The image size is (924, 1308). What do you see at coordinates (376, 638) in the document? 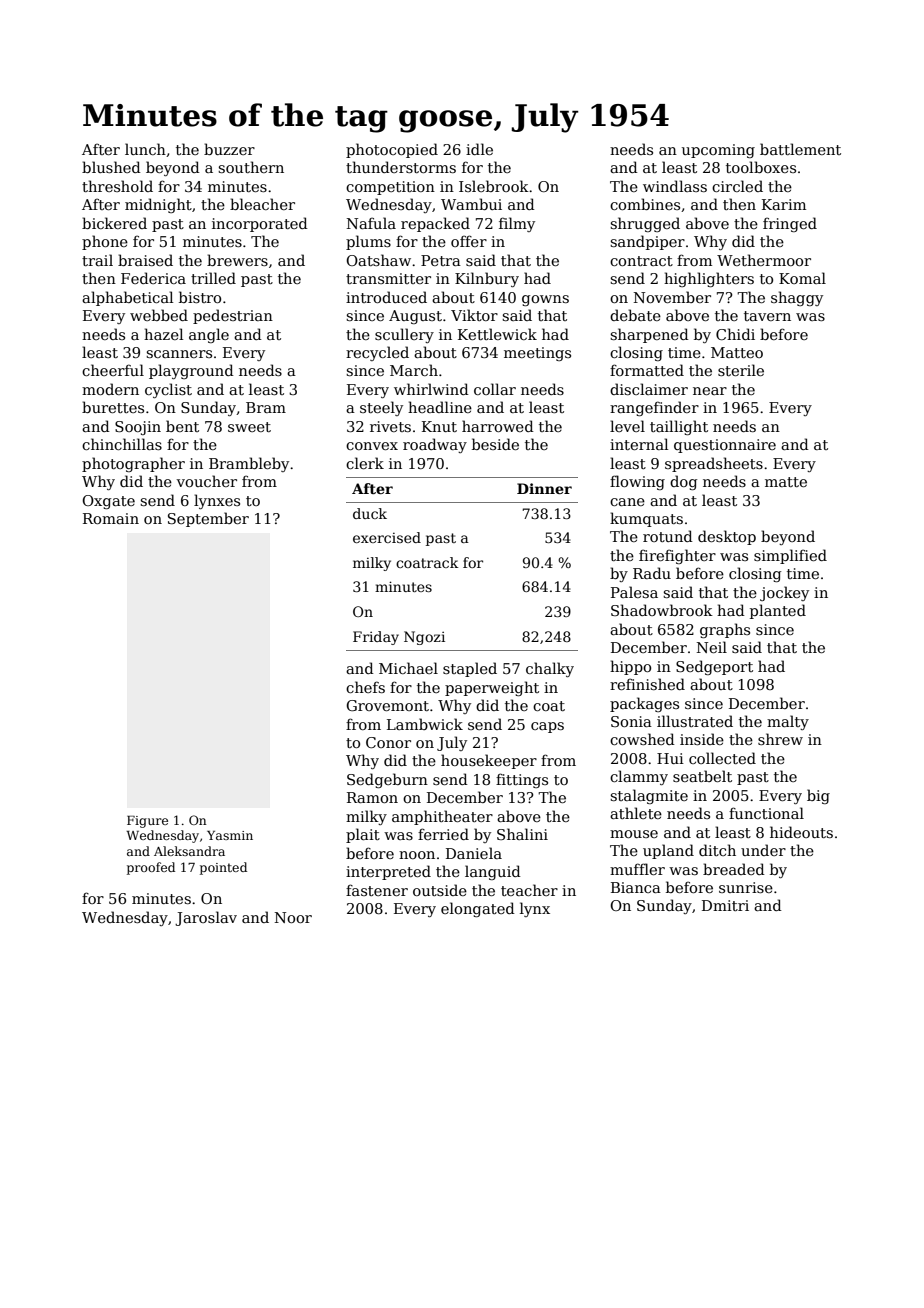
I see `Friday` at bounding box center [376, 638].
